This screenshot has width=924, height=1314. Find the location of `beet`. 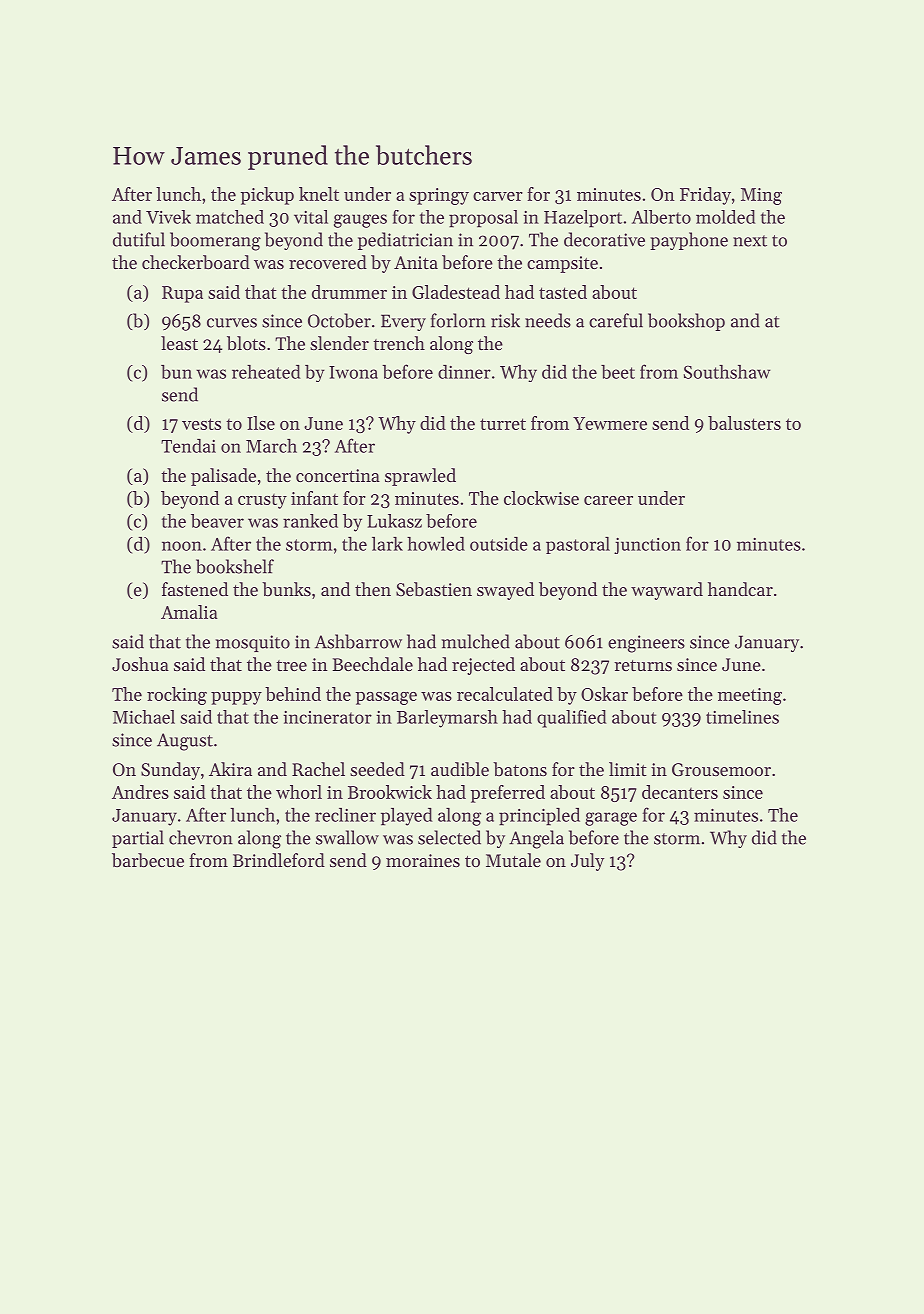

beet is located at coordinates (618, 372).
